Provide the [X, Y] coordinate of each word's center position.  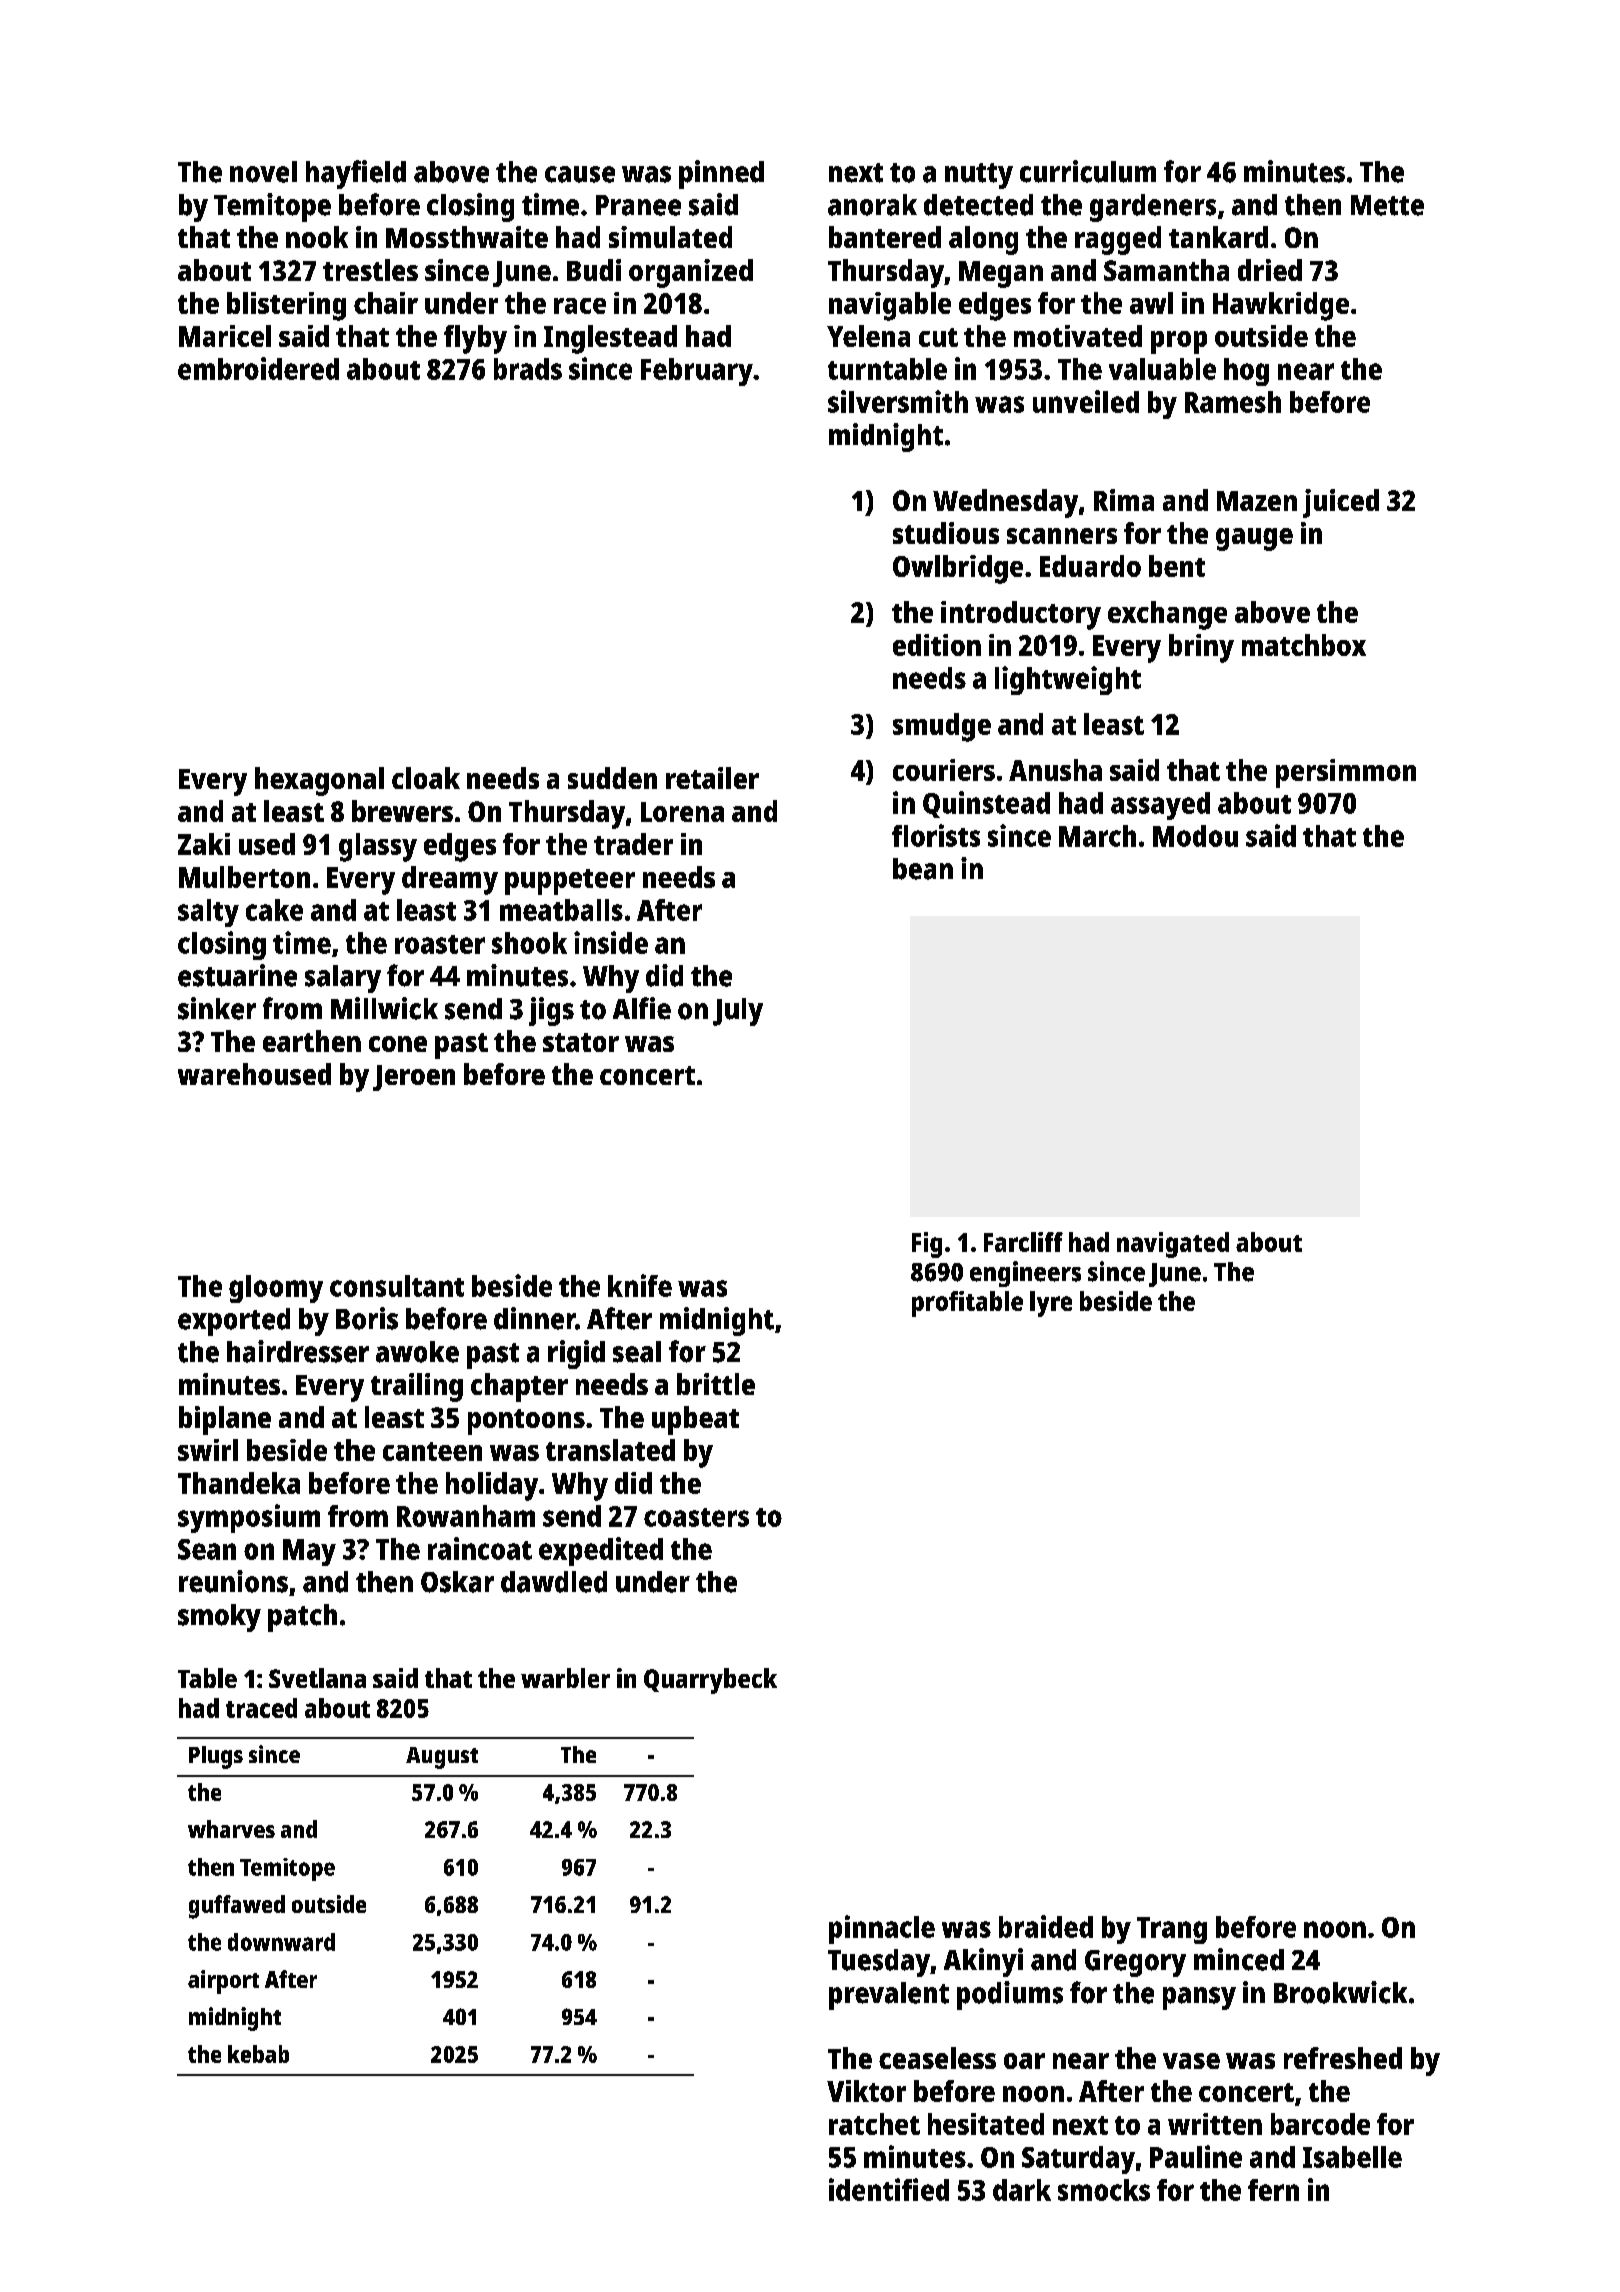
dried [1270, 270]
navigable [890, 306]
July [738, 1012]
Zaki [204, 844]
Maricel [225, 336]
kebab [258, 2054]
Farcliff [1023, 1242]
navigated [1173, 1245]
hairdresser [298, 1351]
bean [923, 869]
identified [889, 2189]
